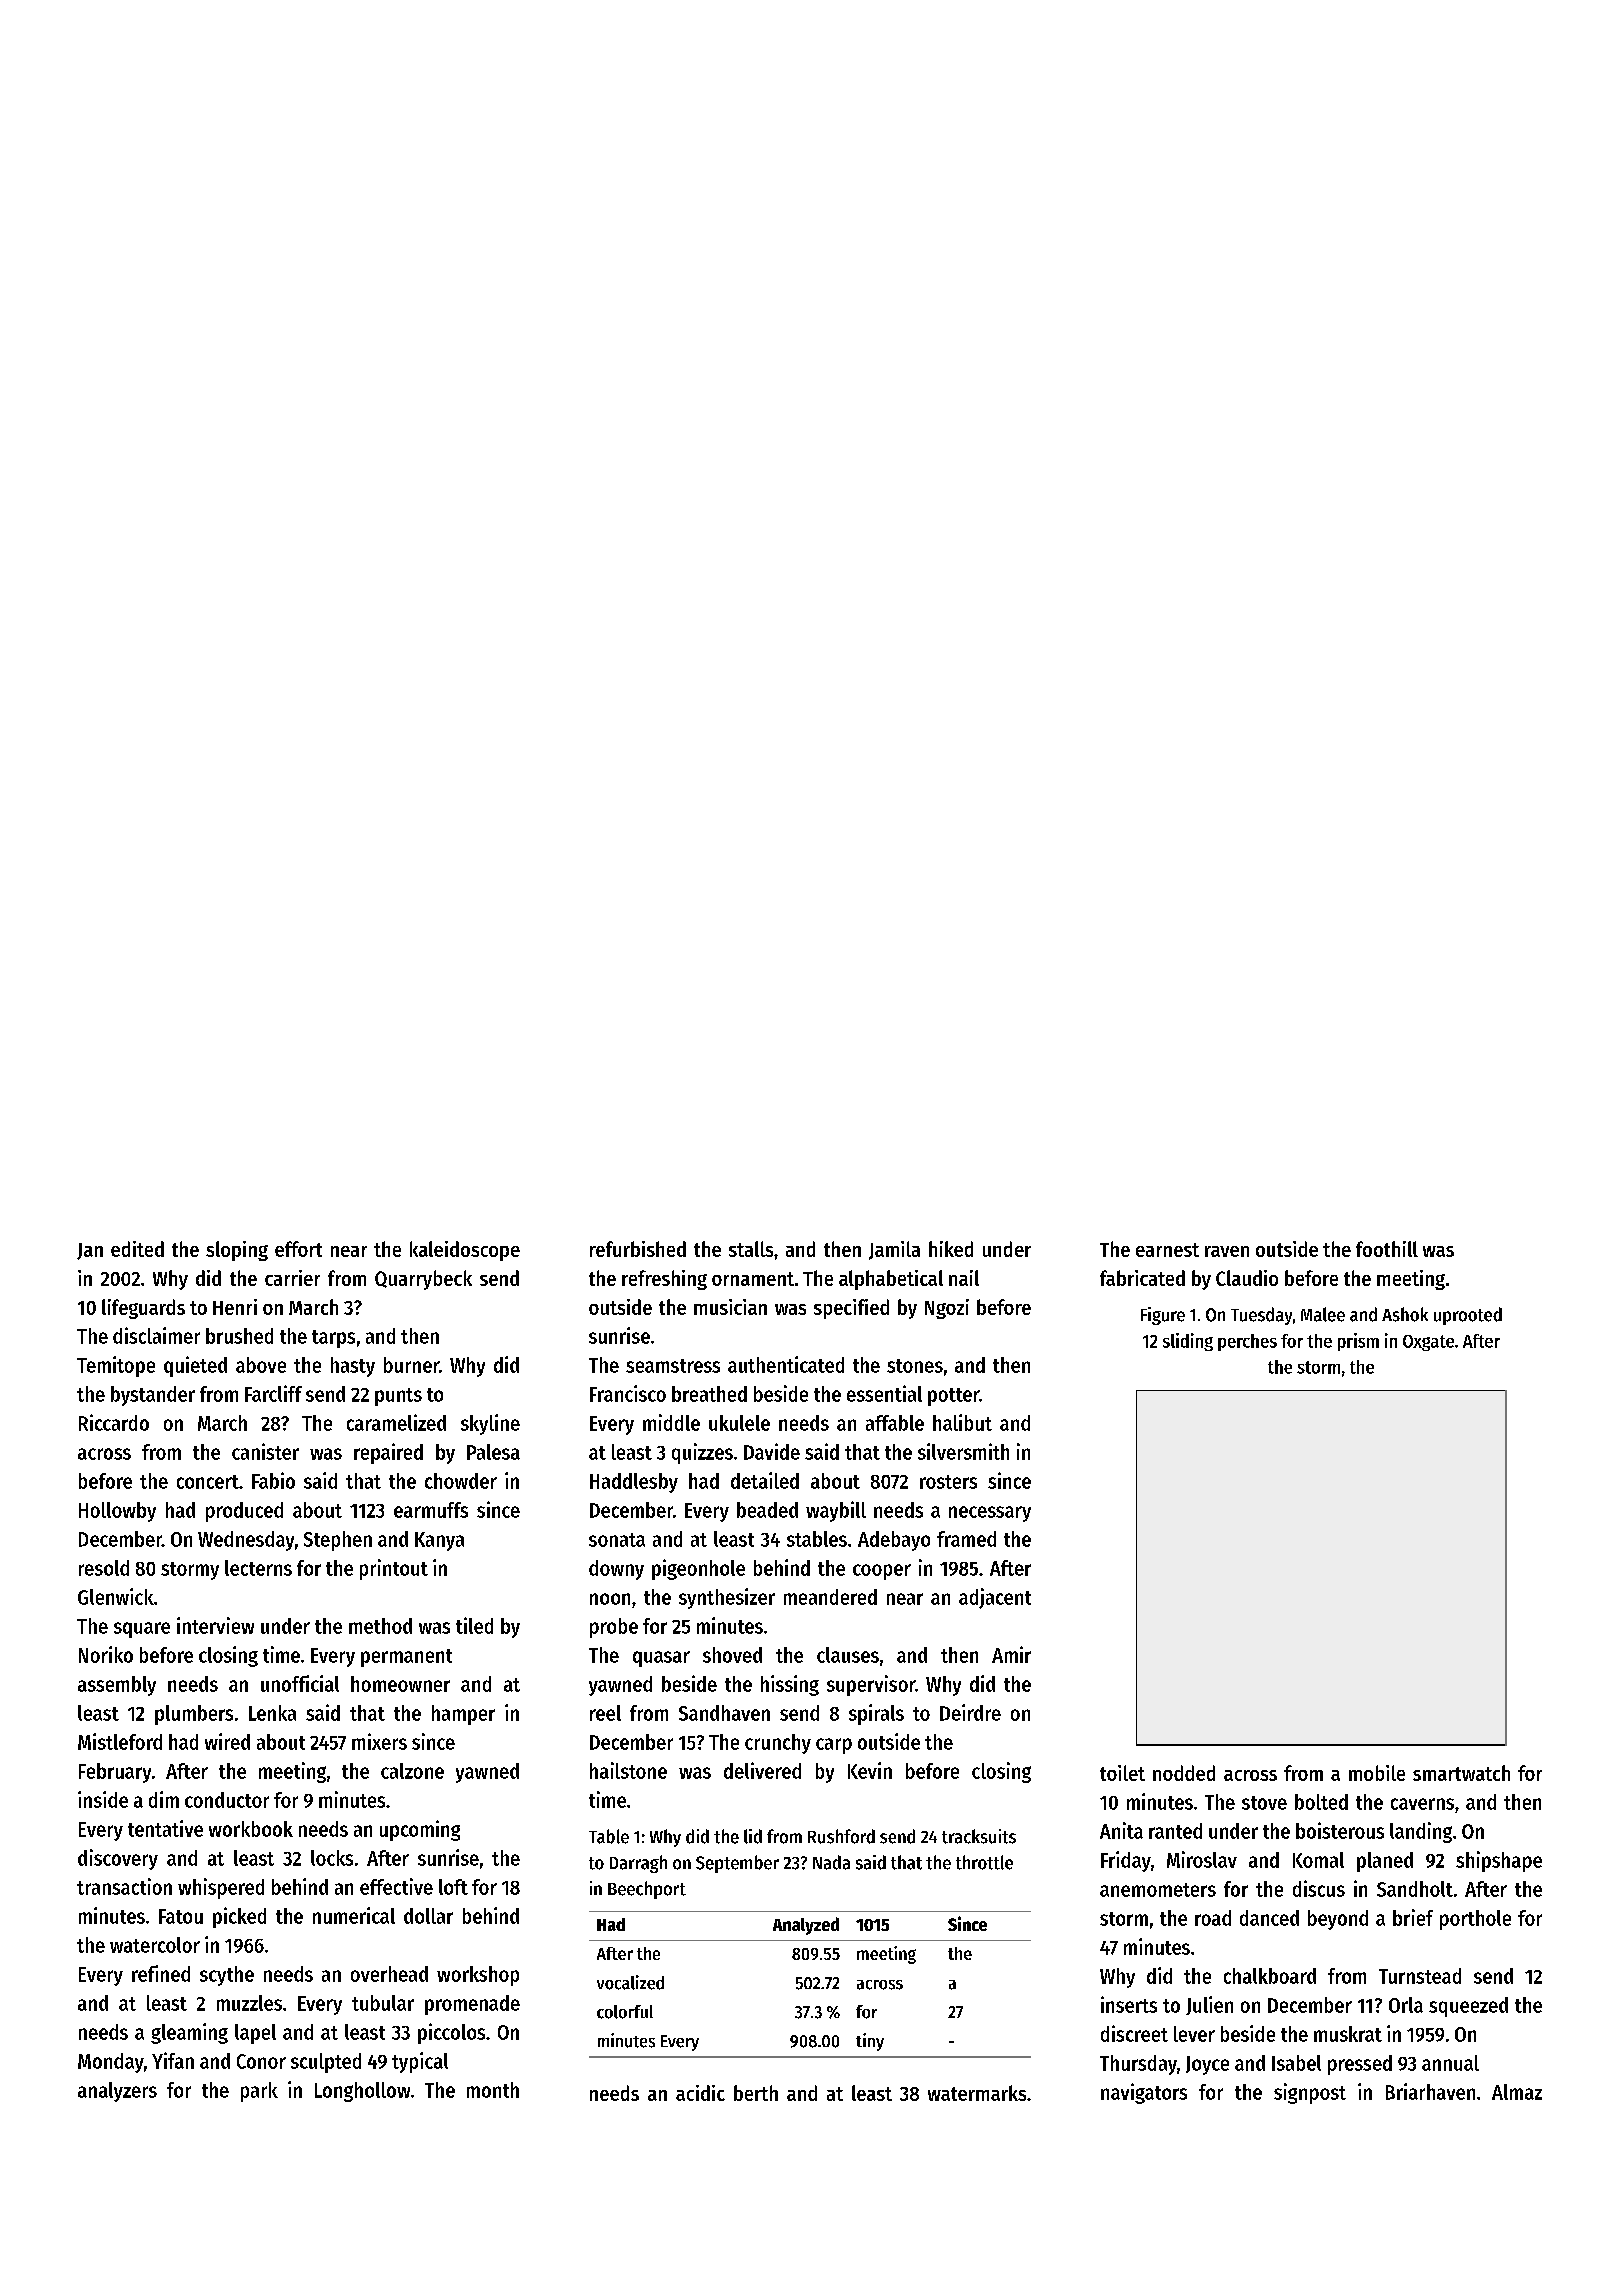 The width and height of the page is (1620, 2292). What do you see at coordinates (259, 2092) in the page?
I see `park` at bounding box center [259, 2092].
